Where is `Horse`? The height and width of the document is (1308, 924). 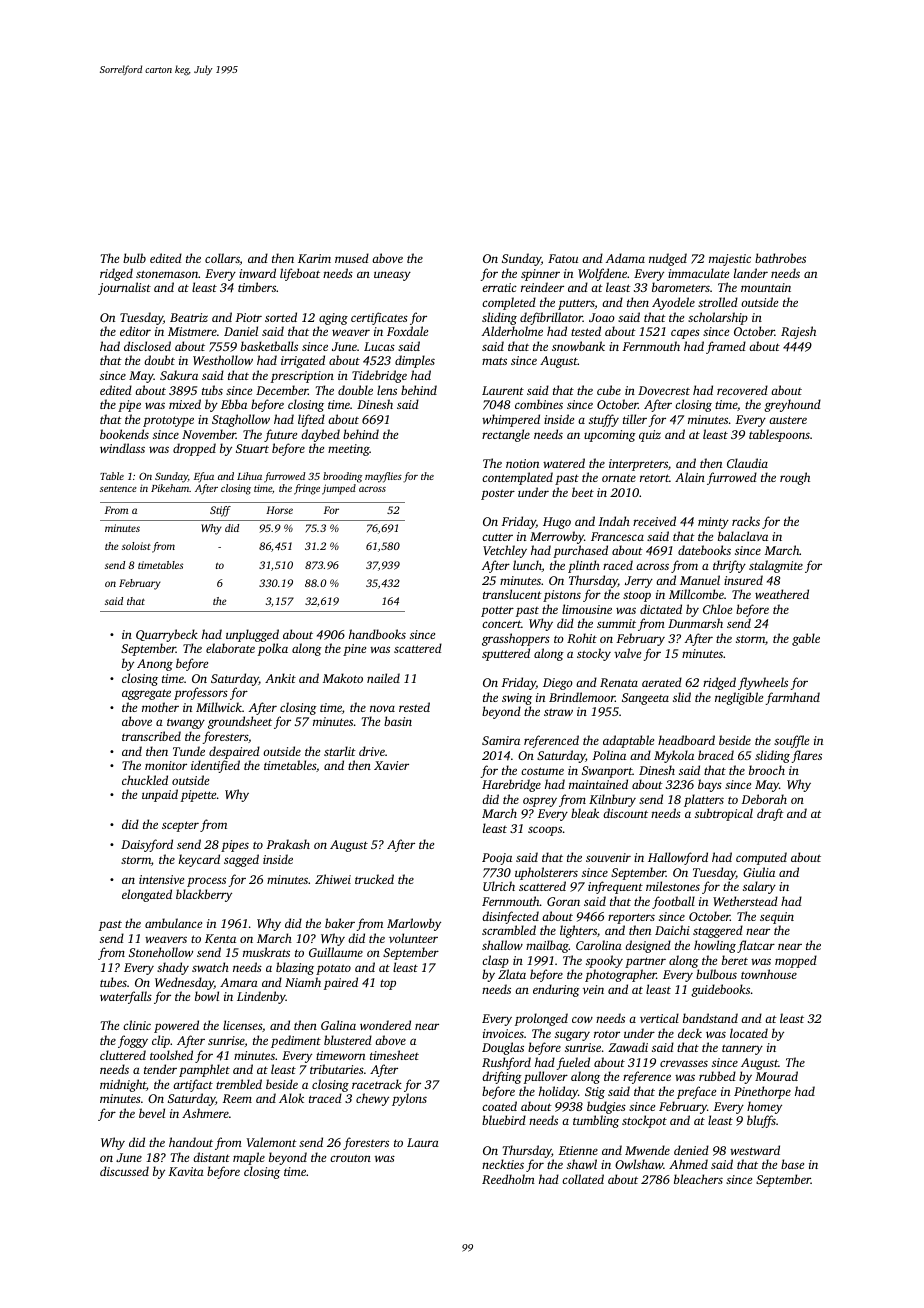
Horse is located at coordinates (279, 510).
